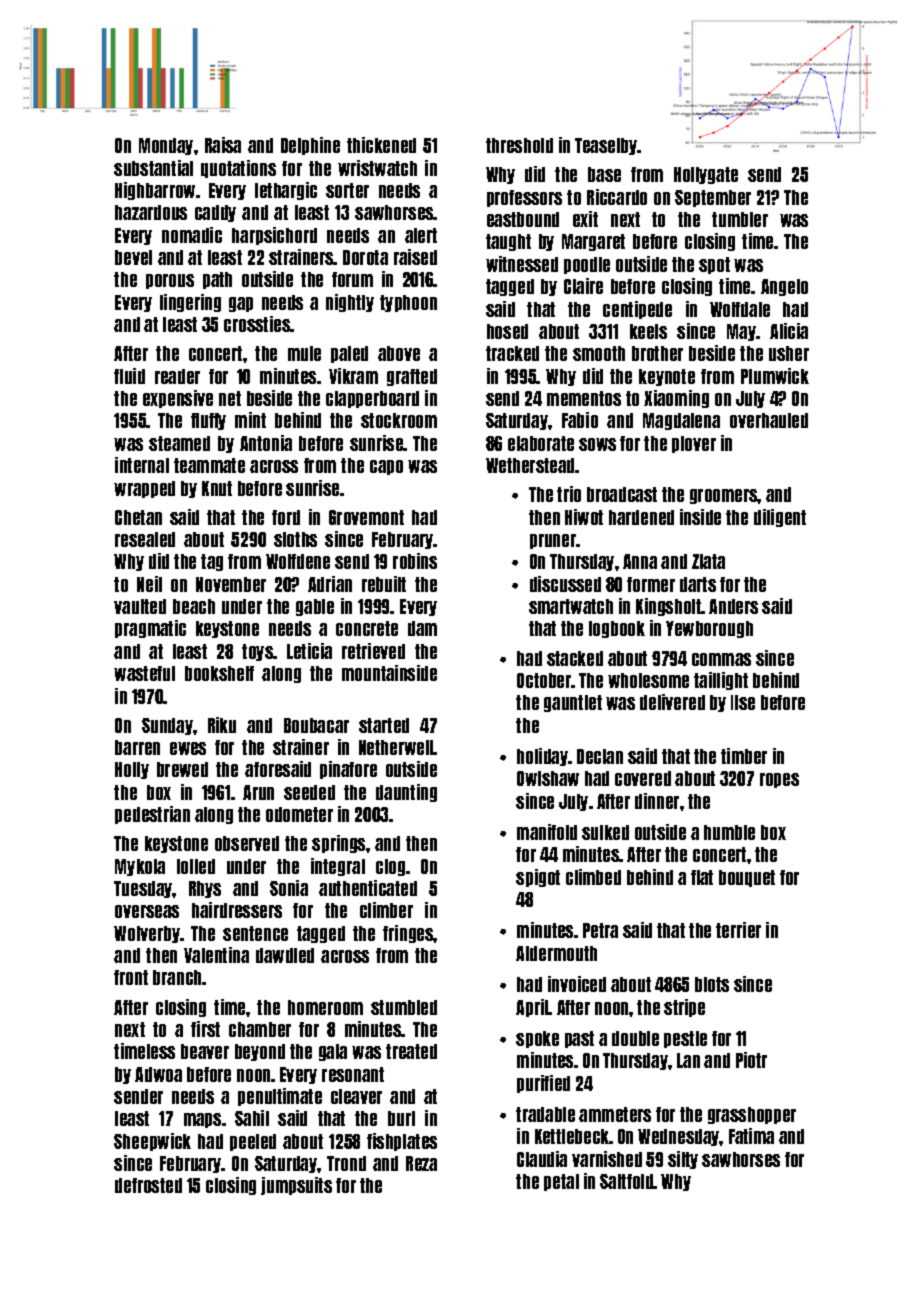 Image resolution: width=924 pixels, height=1314 pixels. Describe the element at coordinates (205, 889) in the document. I see `Rhys` at that location.
